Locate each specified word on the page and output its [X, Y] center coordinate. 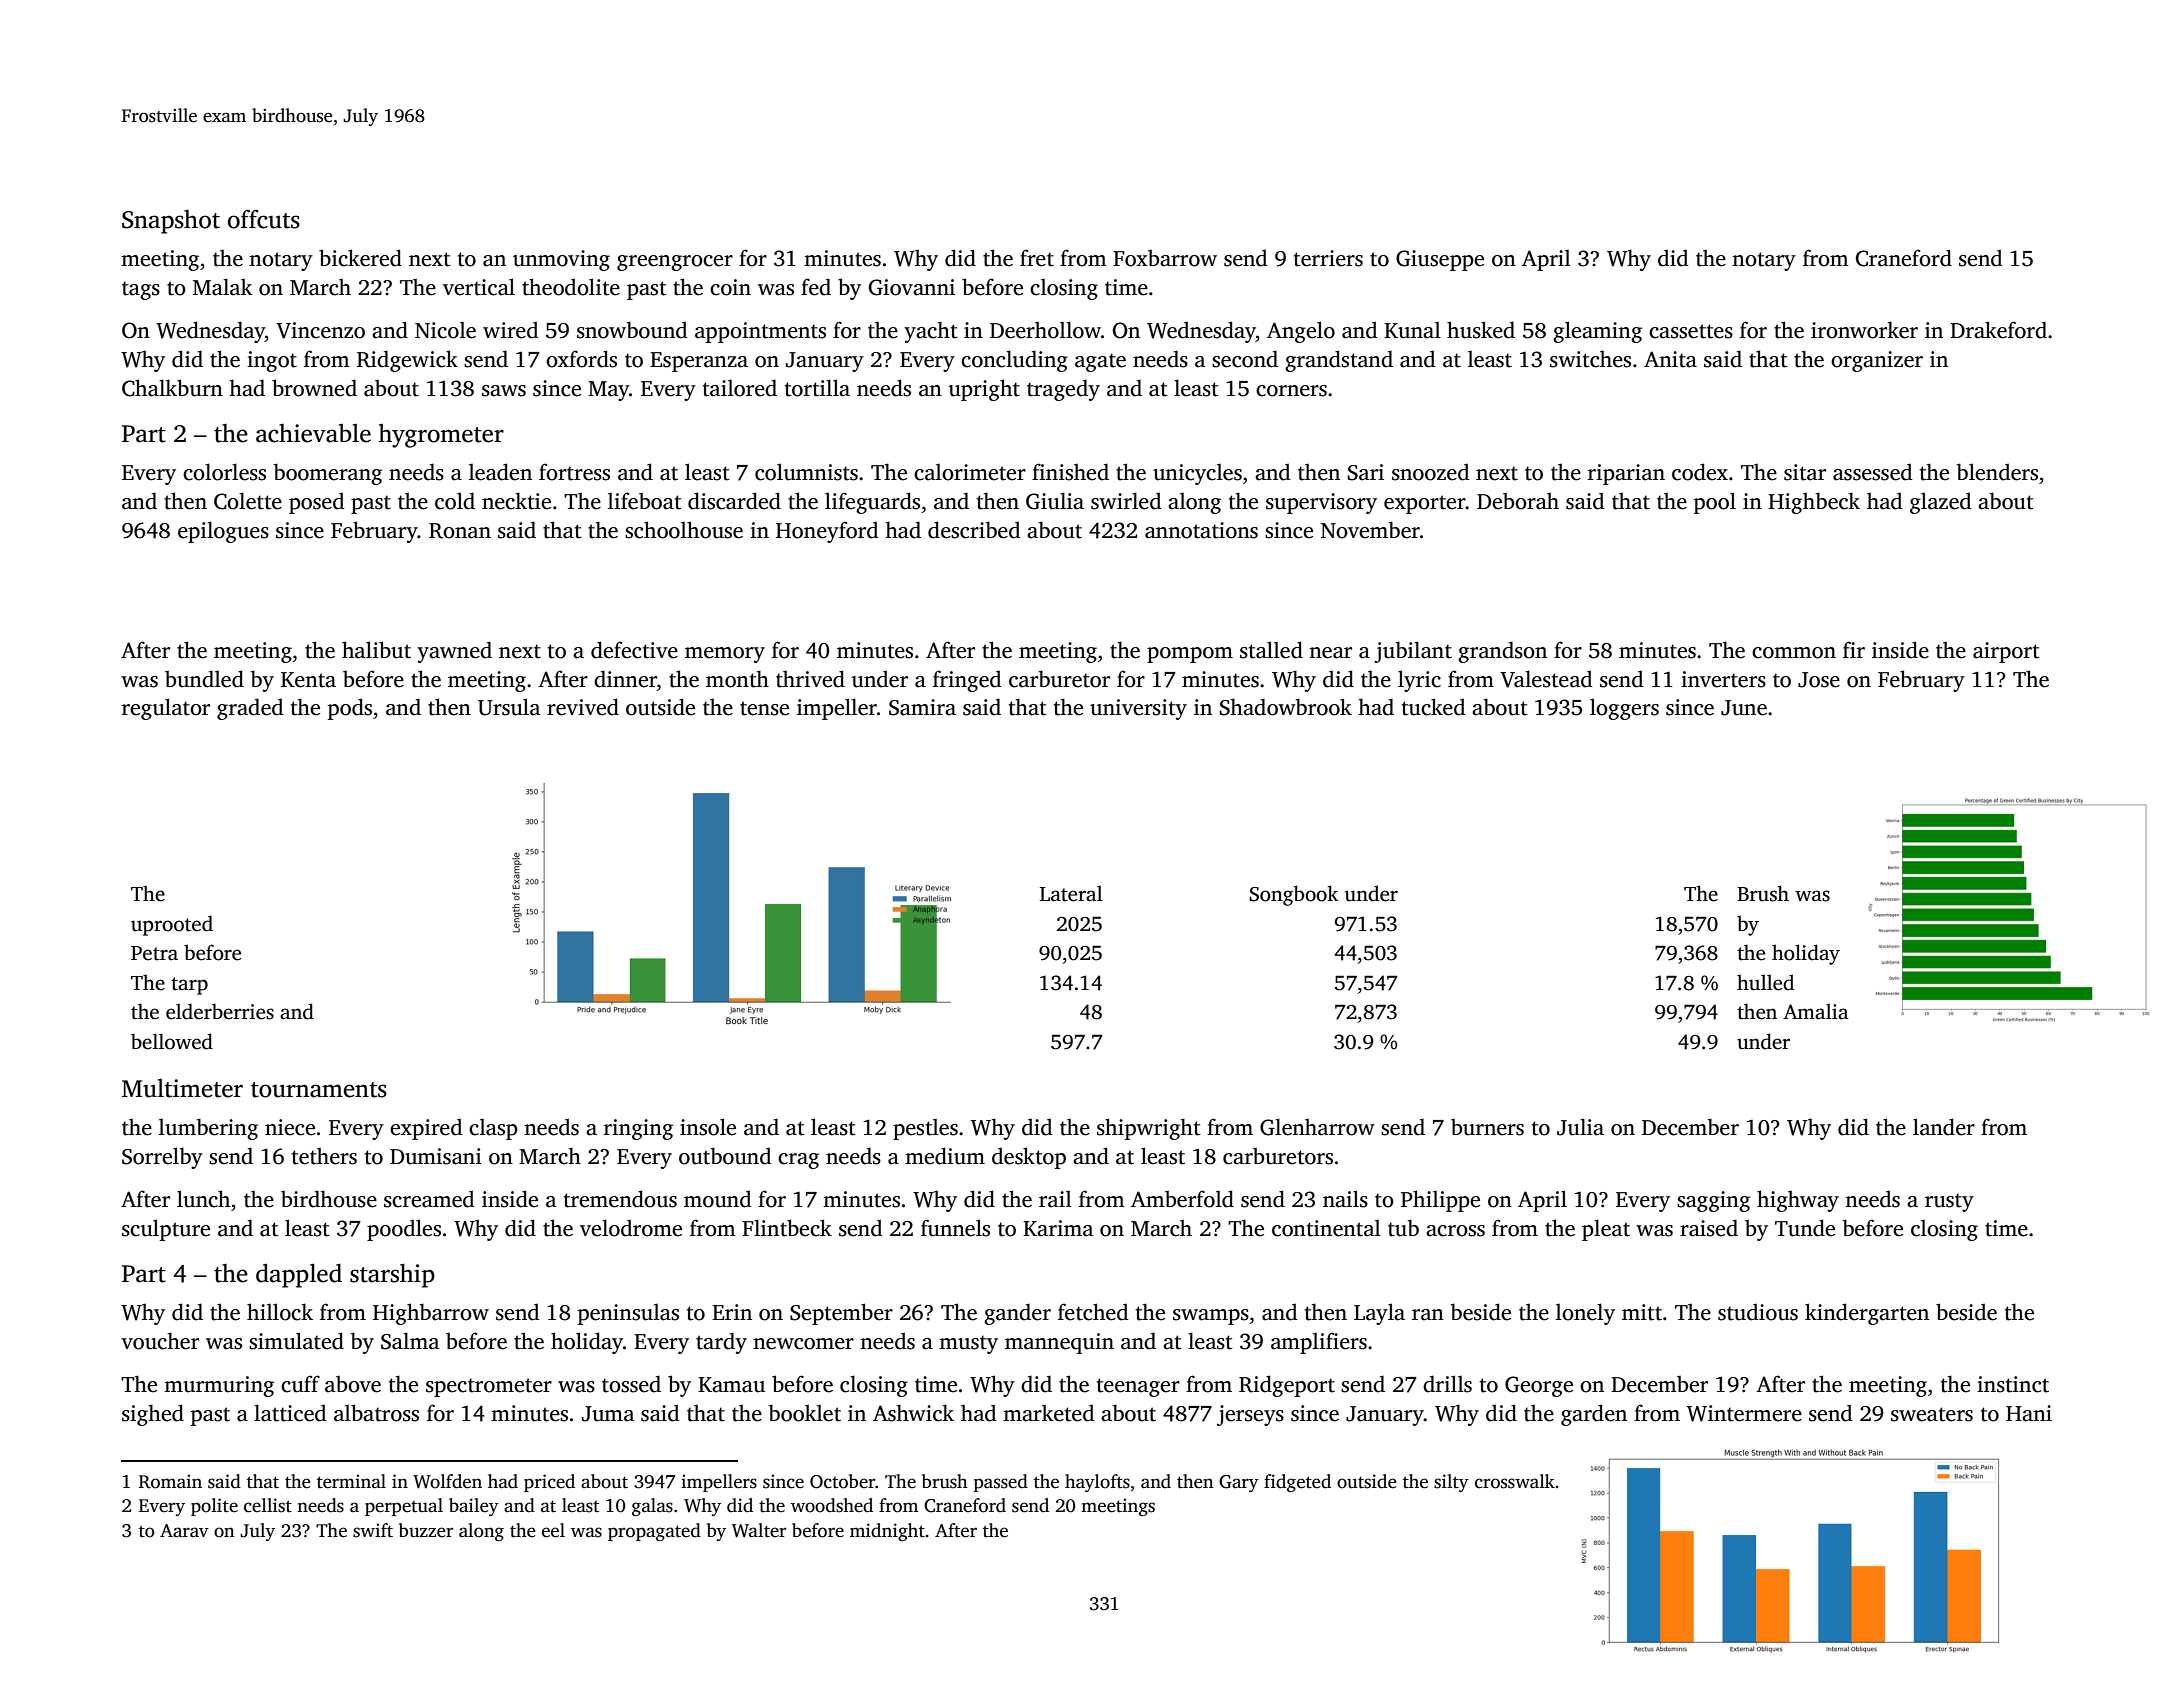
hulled [1765, 982]
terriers [1328, 258]
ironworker [1864, 330]
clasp [493, 1129]
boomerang [328, 474]
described [974, 530]
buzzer [426, 1530]
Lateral [1071, 893]
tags [141, 290]
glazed [1941, 503]
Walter [759, 1530]
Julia [1580, 1127]
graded [250, 709]
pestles [925, 1129]
